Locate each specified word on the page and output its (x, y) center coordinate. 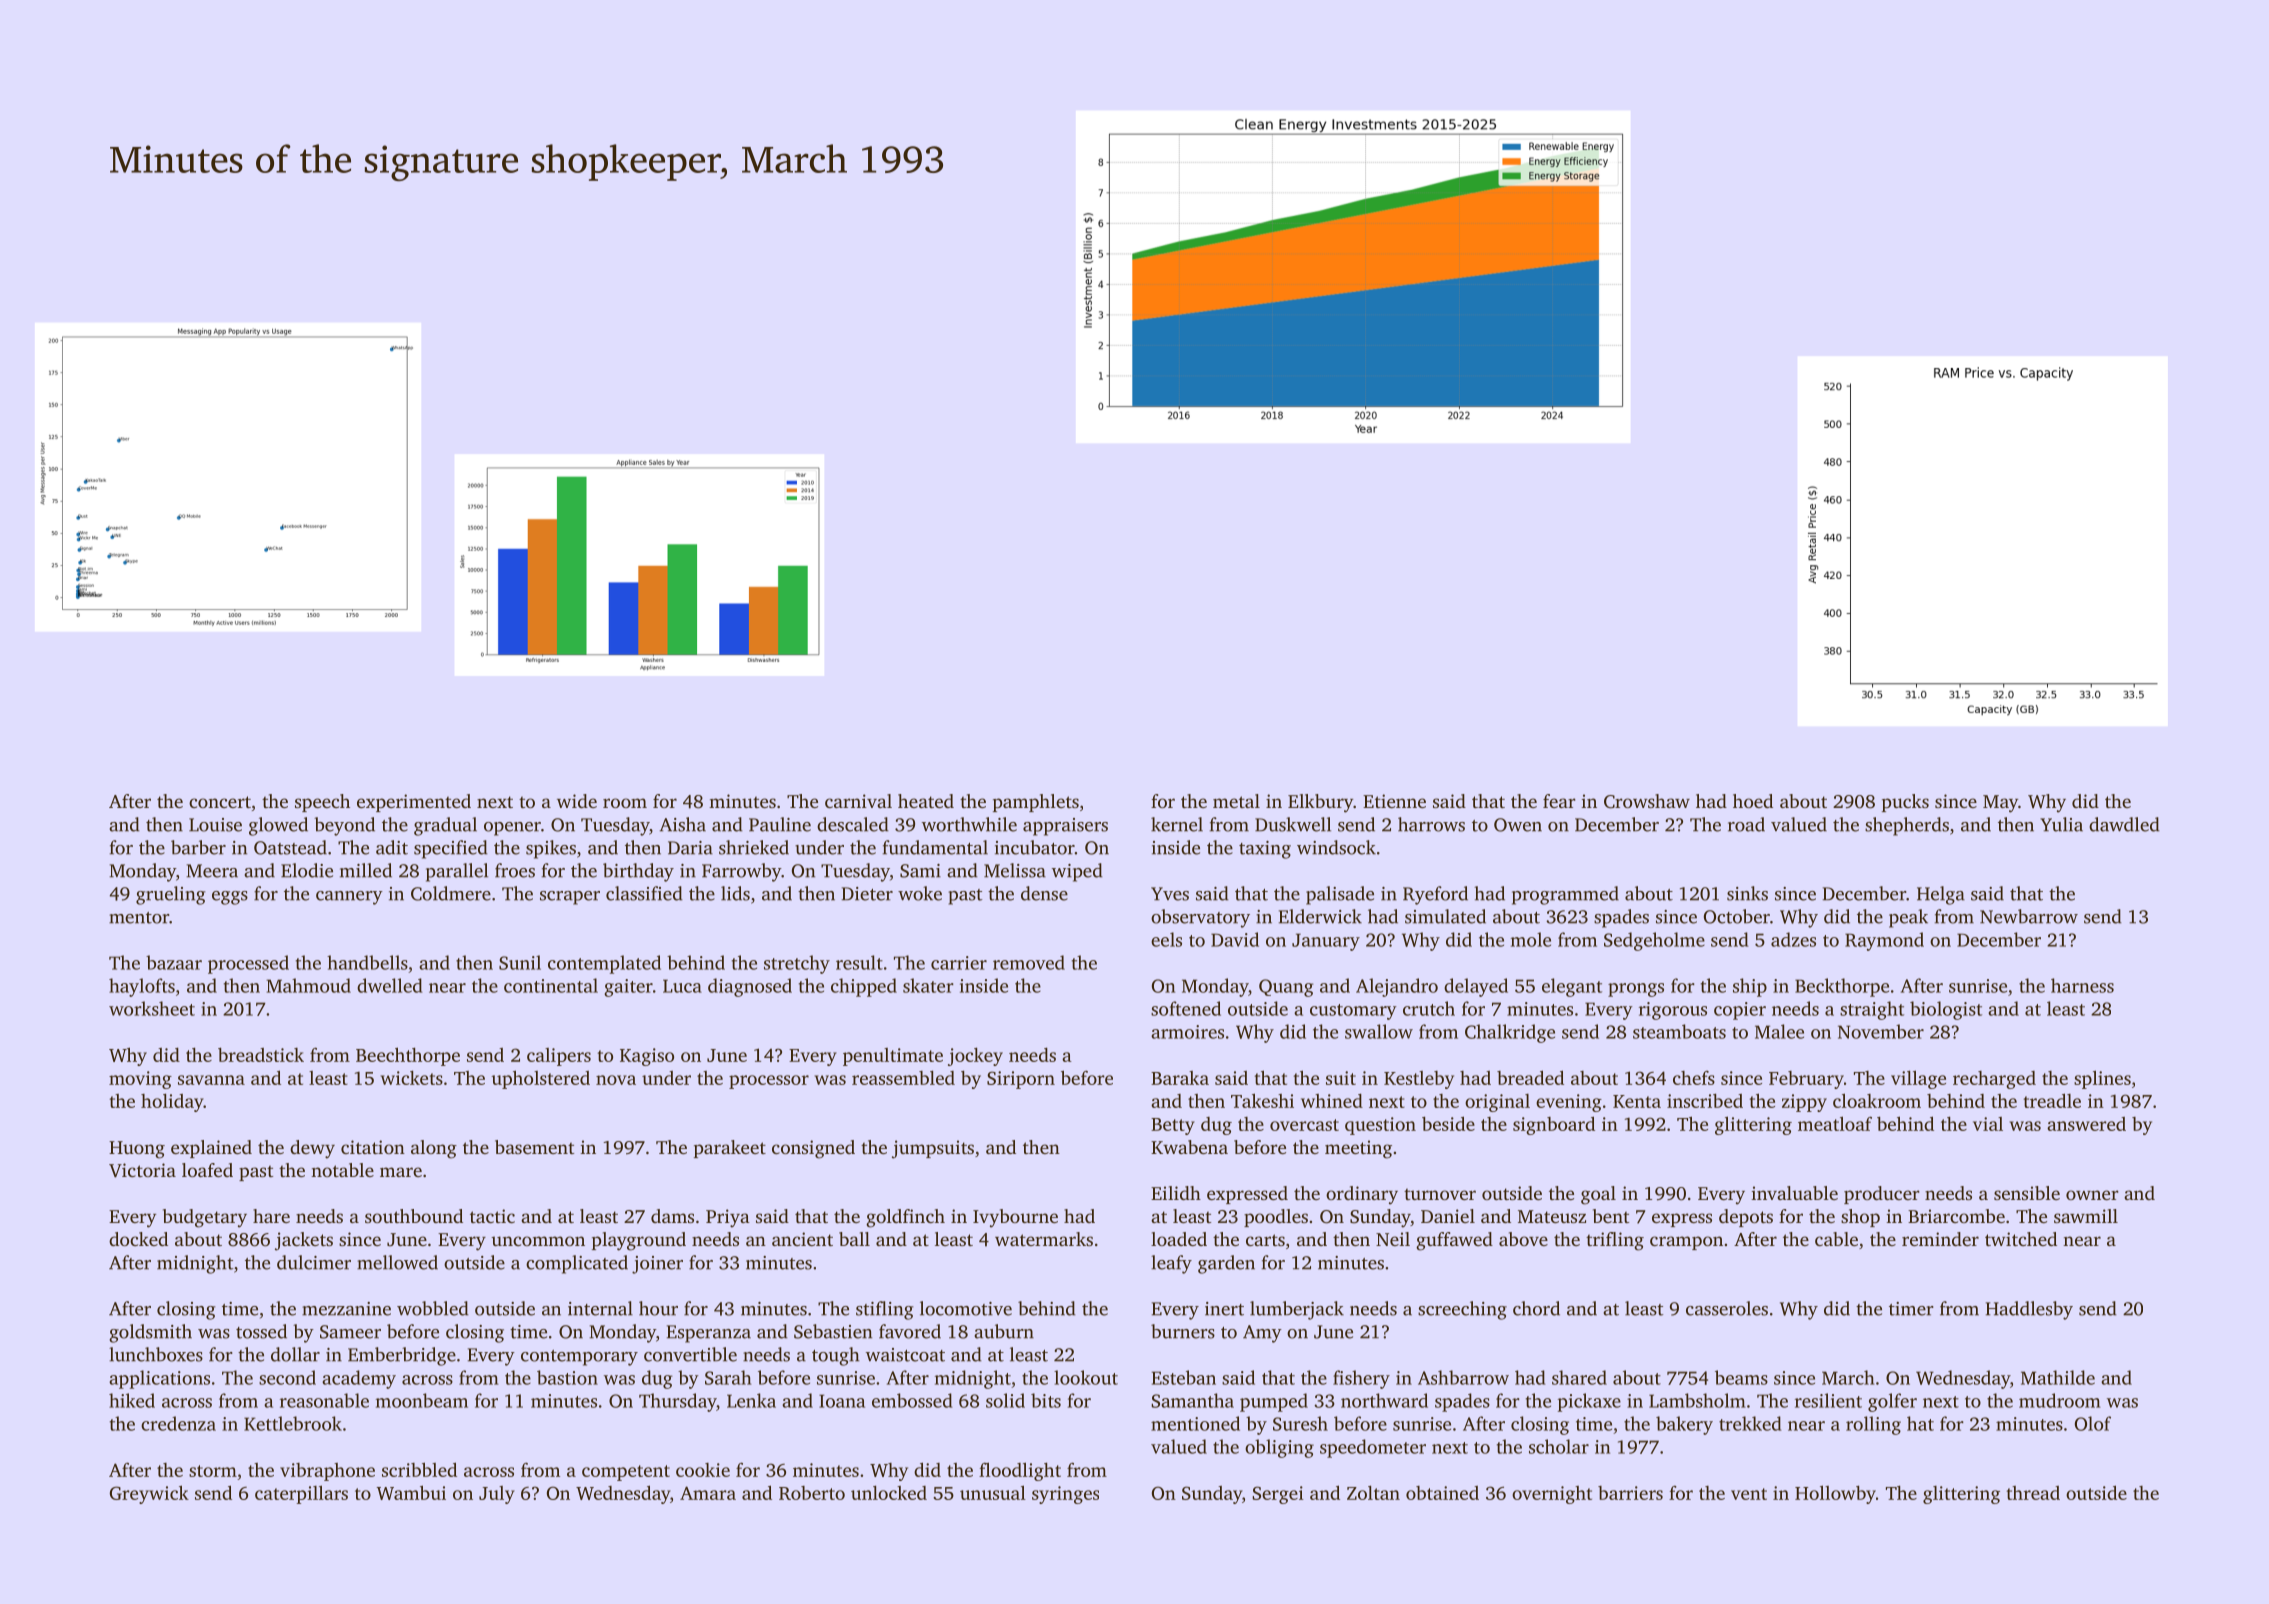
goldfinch (905, 1218)
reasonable (324, 1400)
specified (451, 849)
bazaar (174, 962)
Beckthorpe (1842, 987)
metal (1236, 801)
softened (1186, 1008)
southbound (414, 1216)
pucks (1905, 803)
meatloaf (1835, 1123)
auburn (1004, 1331)
